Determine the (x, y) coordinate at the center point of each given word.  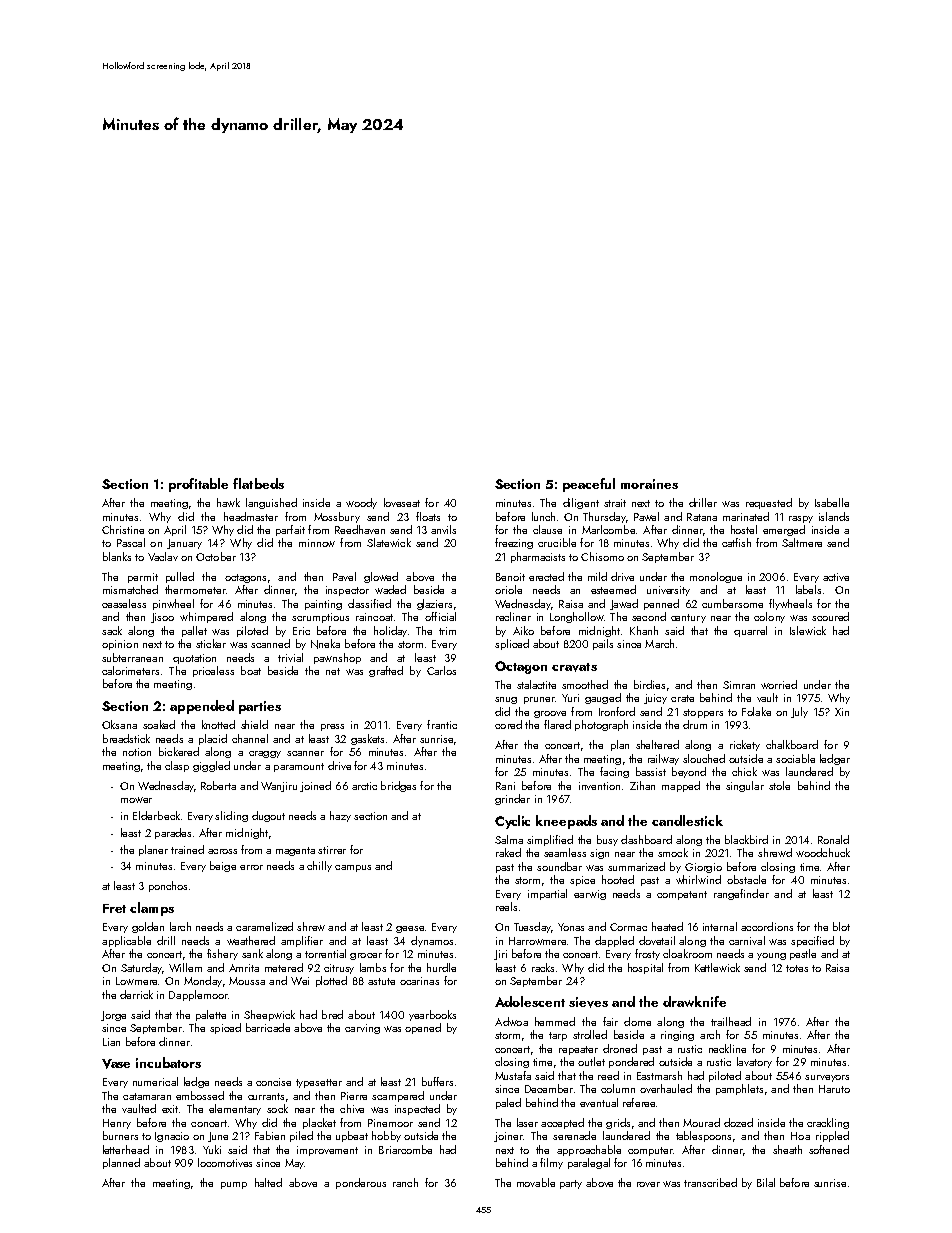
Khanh (644, 630)
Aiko (523, 630)
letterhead (126, 1149)
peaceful (589, 485)
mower (136, 800)
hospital (645, 968)
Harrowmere (537, 941)
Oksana (119, 724)
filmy (551, 1163)
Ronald (833, 839)
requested (769, 503)
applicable (126, 941)
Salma (509, 839)
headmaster (251, 516)
